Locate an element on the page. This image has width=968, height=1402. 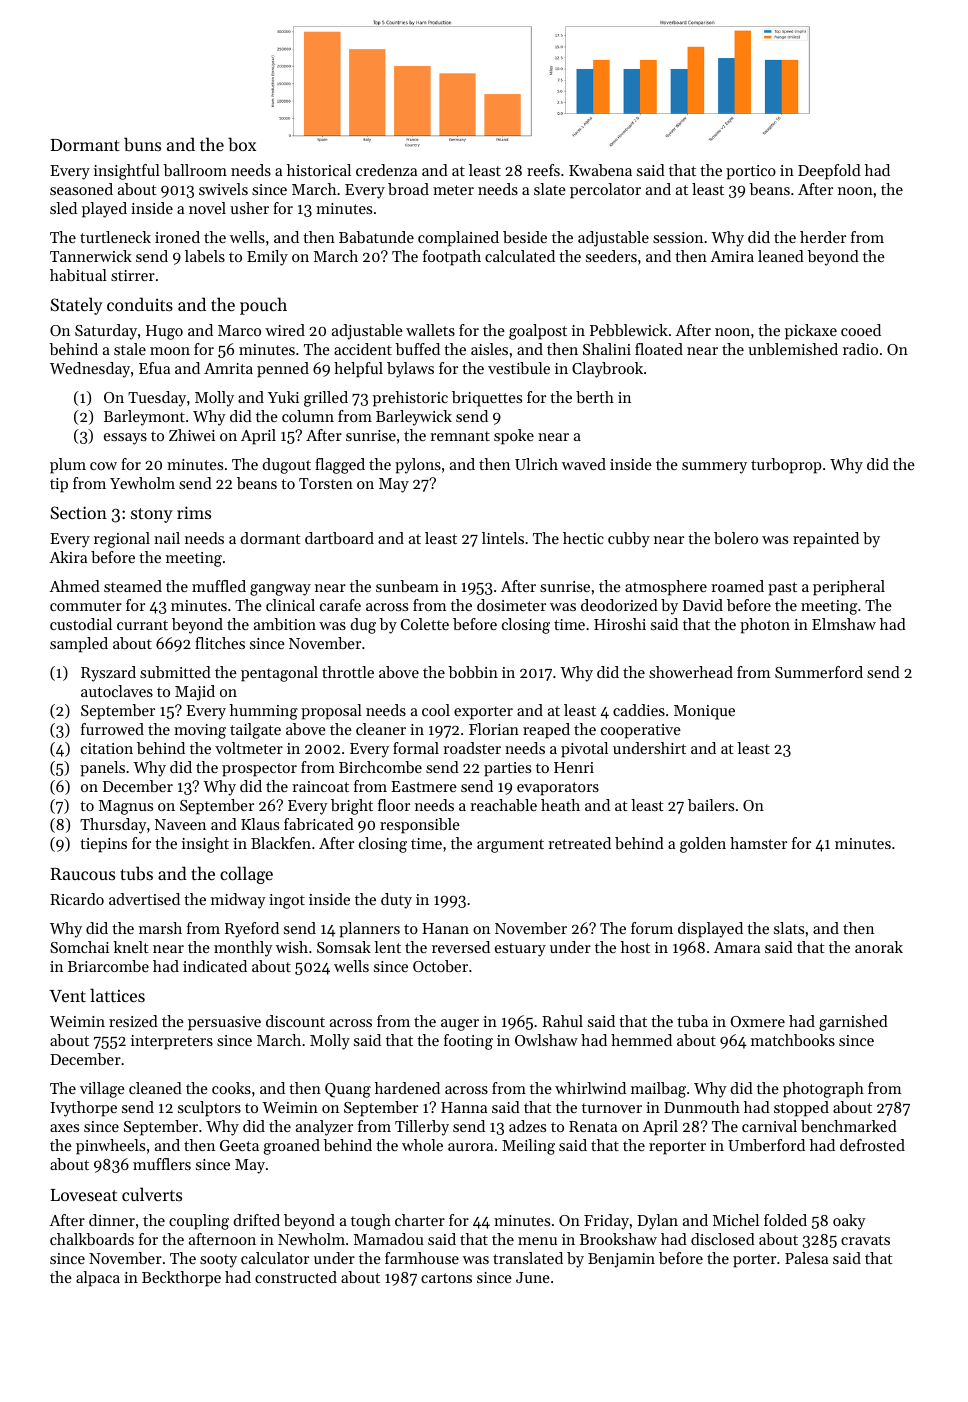
accident is located at coordinates (363, 349).
